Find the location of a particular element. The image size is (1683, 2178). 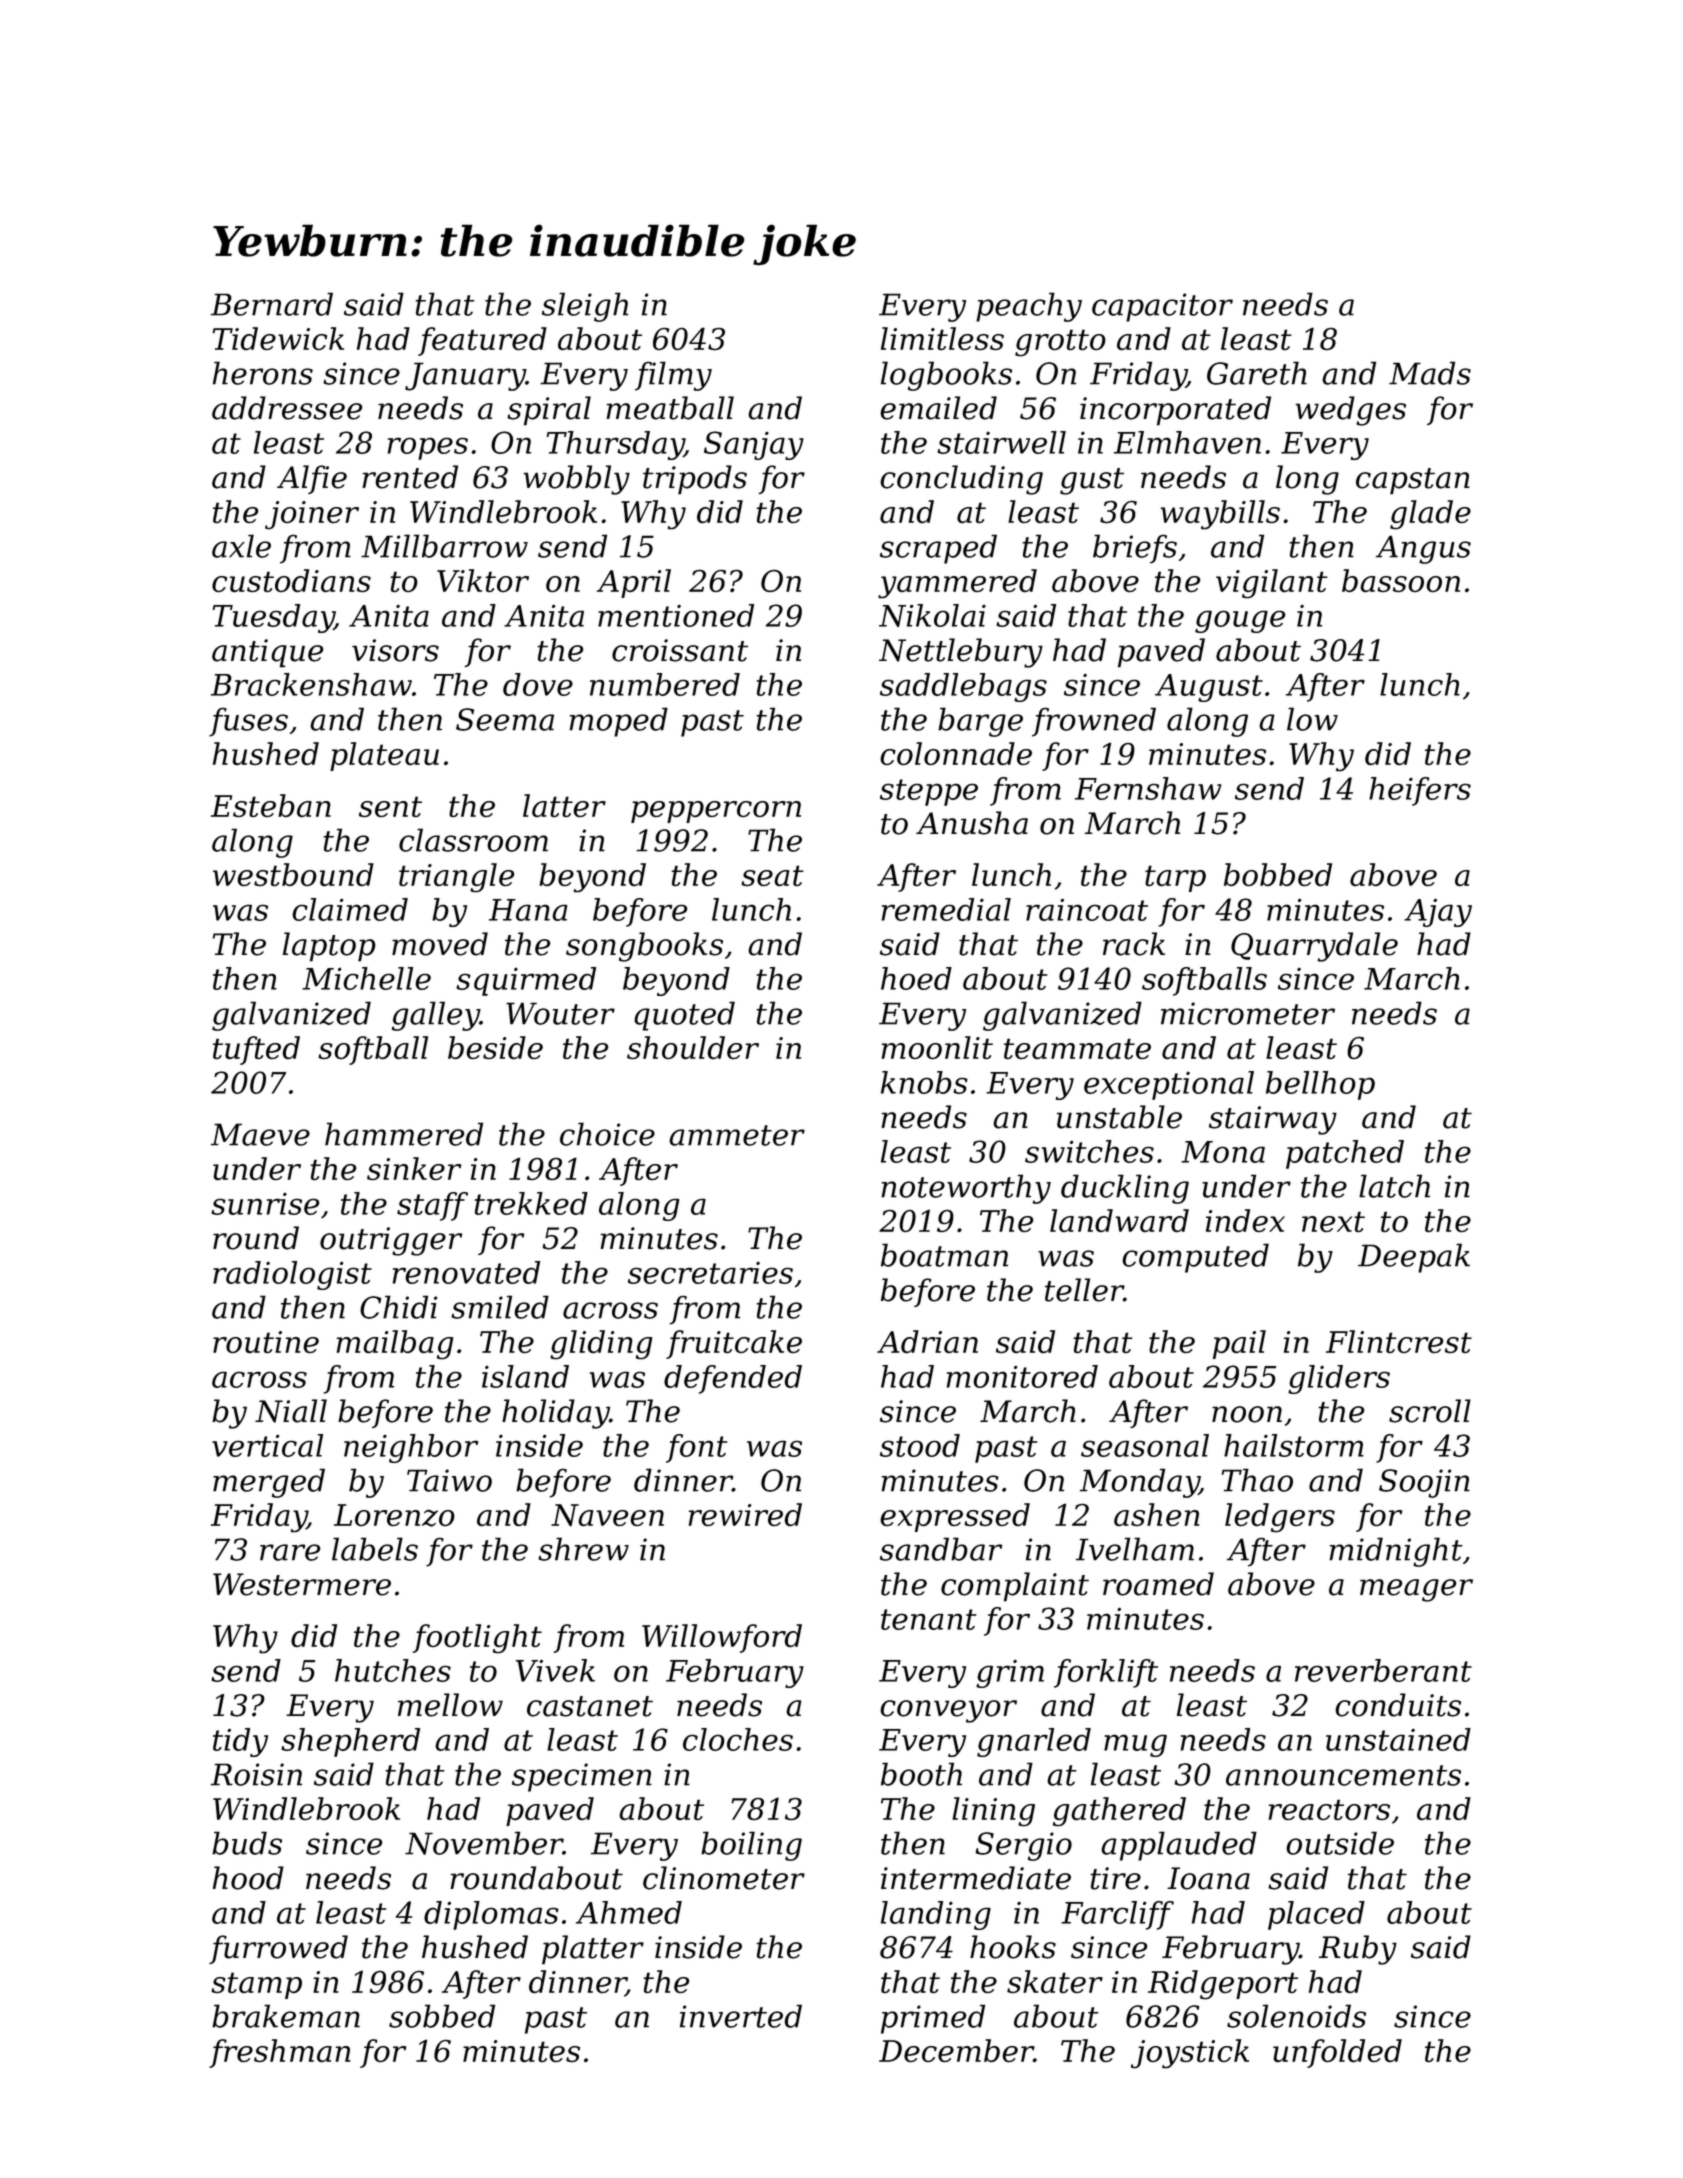

scraped is located at coordinates (938, 549).
